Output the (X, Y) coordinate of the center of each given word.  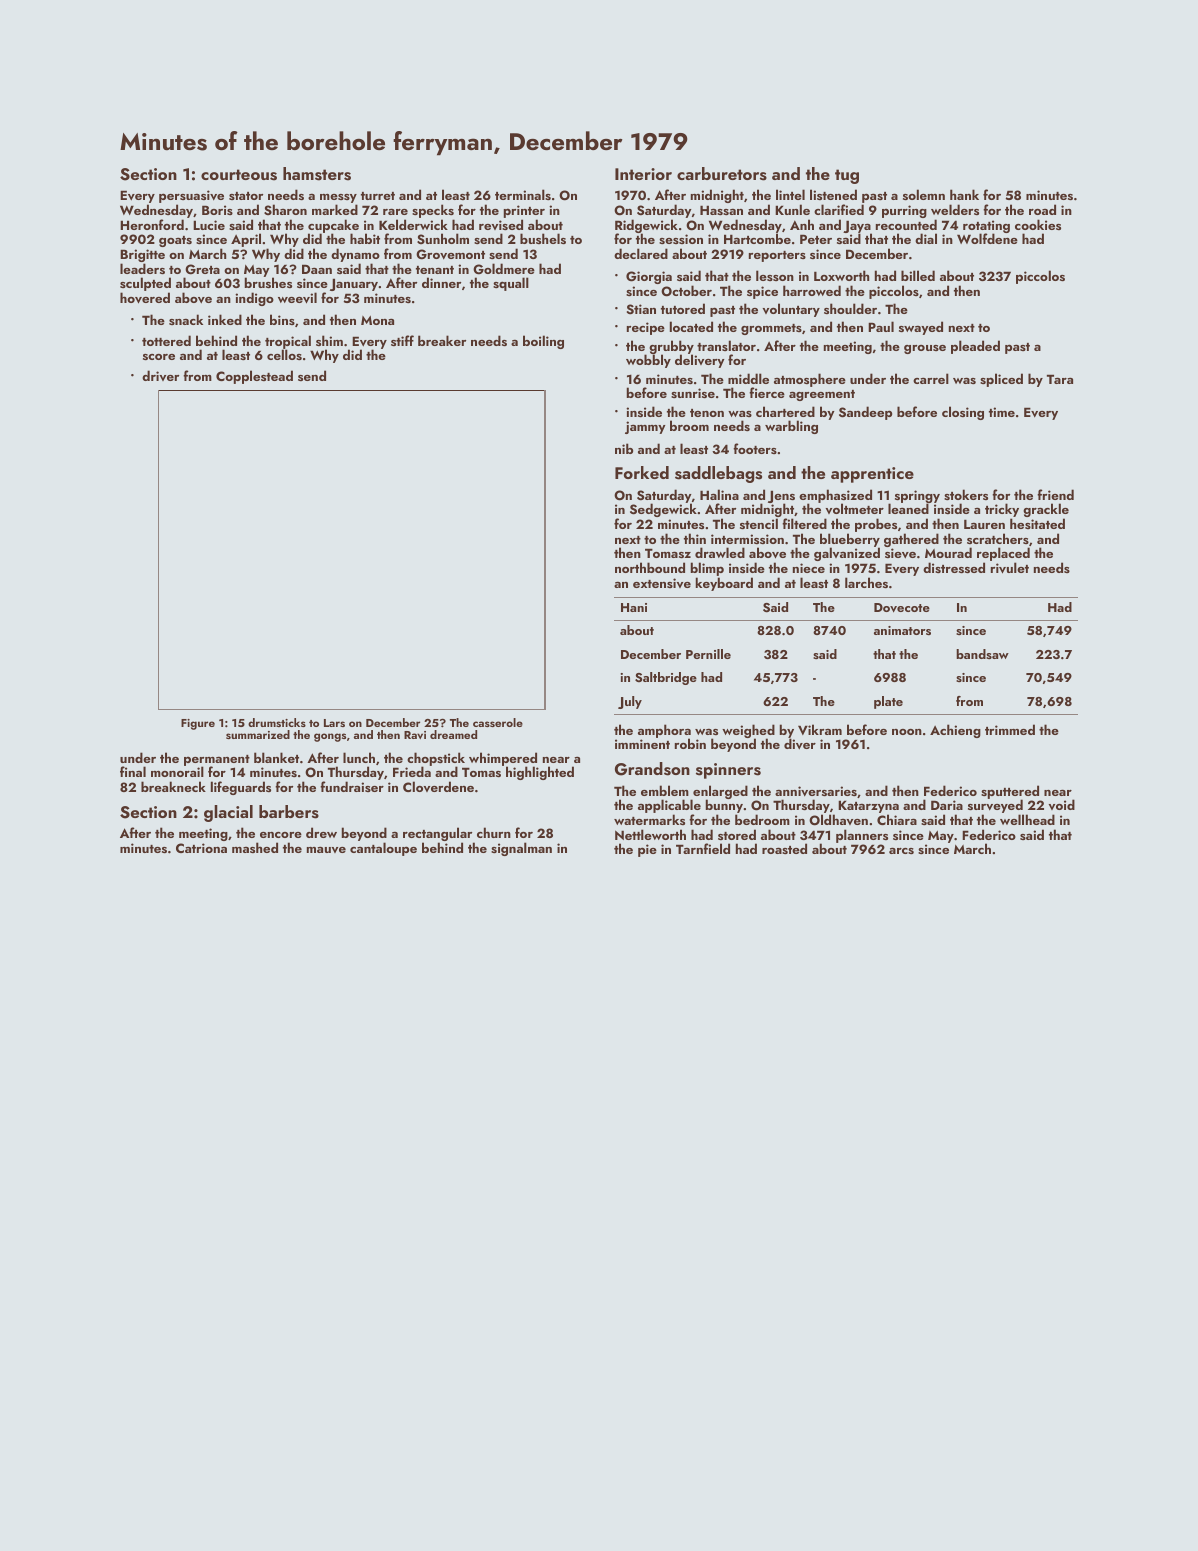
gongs (330, 737)
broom (689, 425)
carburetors (722, 174)
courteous (239, 175)
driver (160, 375)
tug (847, 176)
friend (1055, 494)
